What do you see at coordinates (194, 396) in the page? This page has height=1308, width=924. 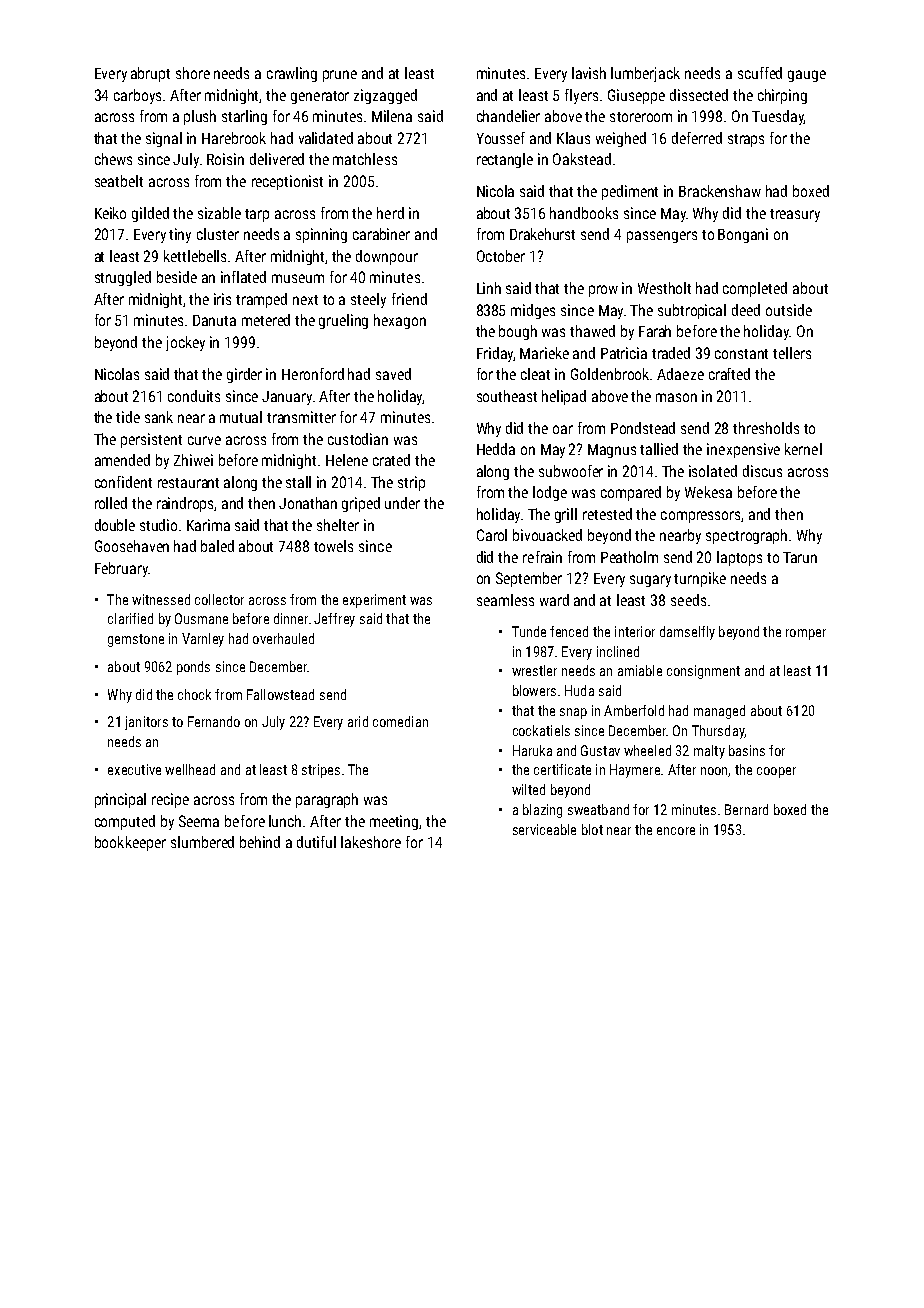 I see `conduits` at bounding box center [194, 396].
